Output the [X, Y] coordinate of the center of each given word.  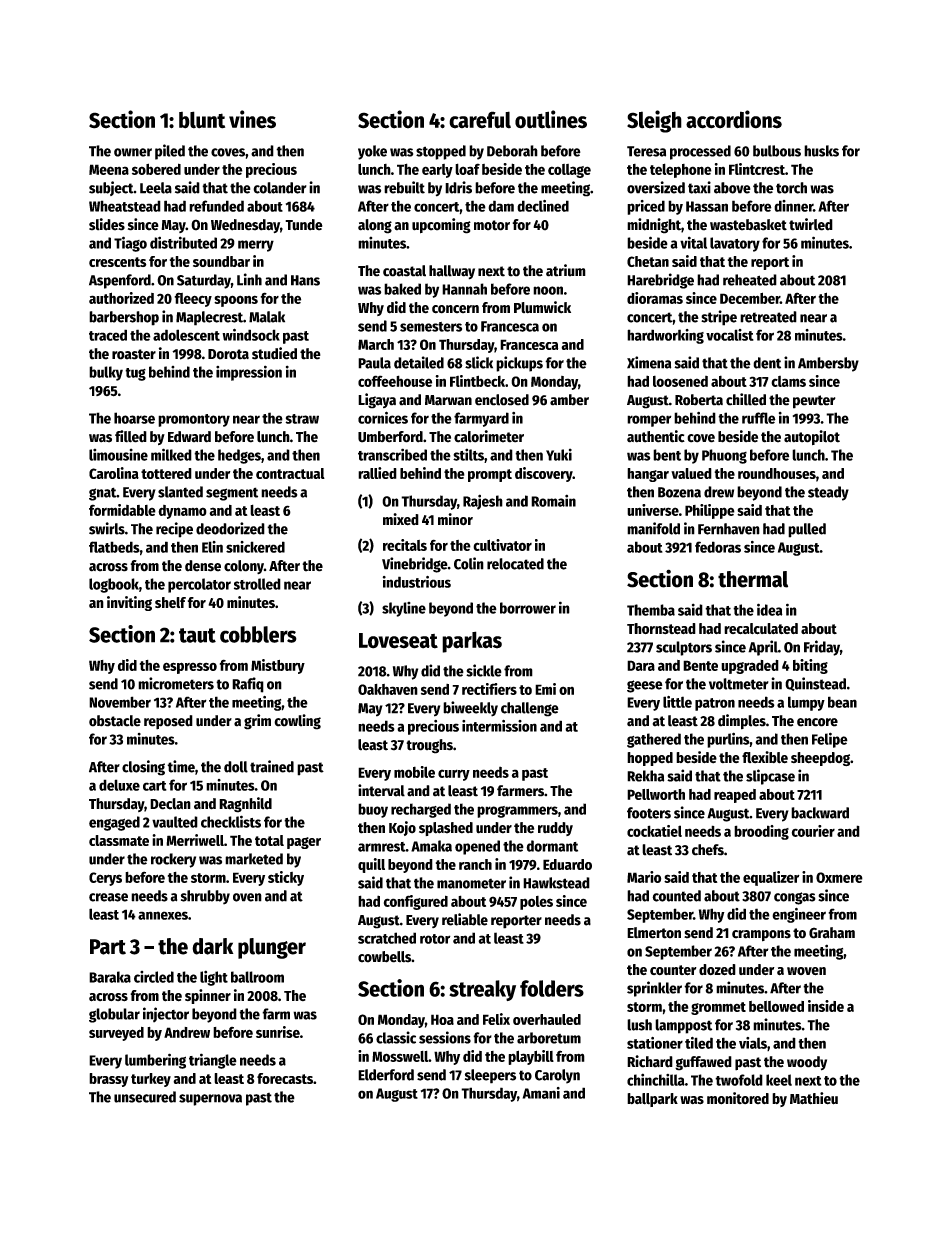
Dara [641, 665]
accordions [734, 119]
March [376, 344]
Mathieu [814, 1098]
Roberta [699, 400]
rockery [173, 860]
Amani [541, 1093]
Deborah [512, 151]
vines [252, 119]
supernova [210, 1100]
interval [381, 790]
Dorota [228, 354]
